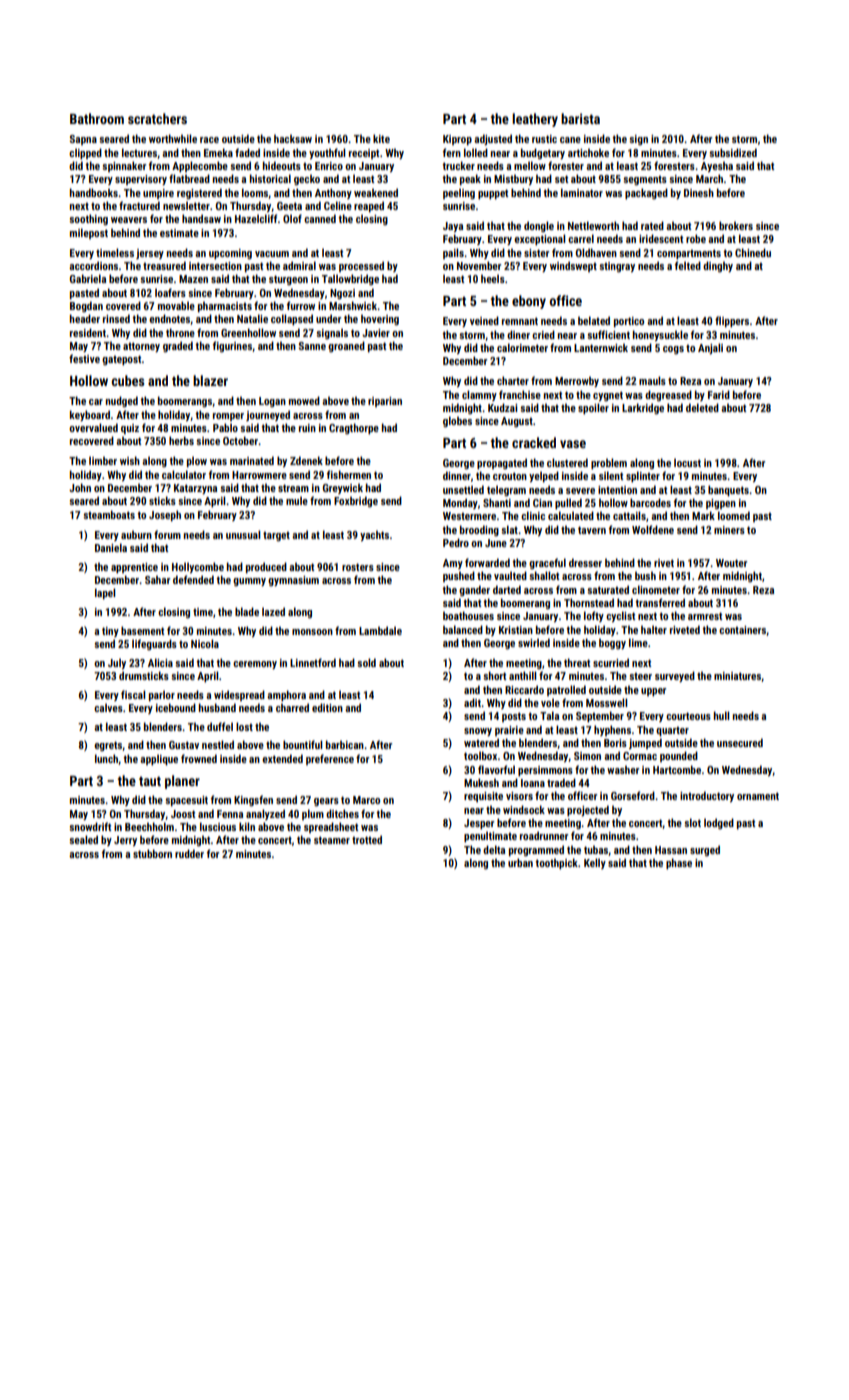 Image resolution: width=849 pixels, height=1400 pixels. What do you see at coordinates (705, 850) in the image?
I see `surged` at bounding box center [705, 850].
